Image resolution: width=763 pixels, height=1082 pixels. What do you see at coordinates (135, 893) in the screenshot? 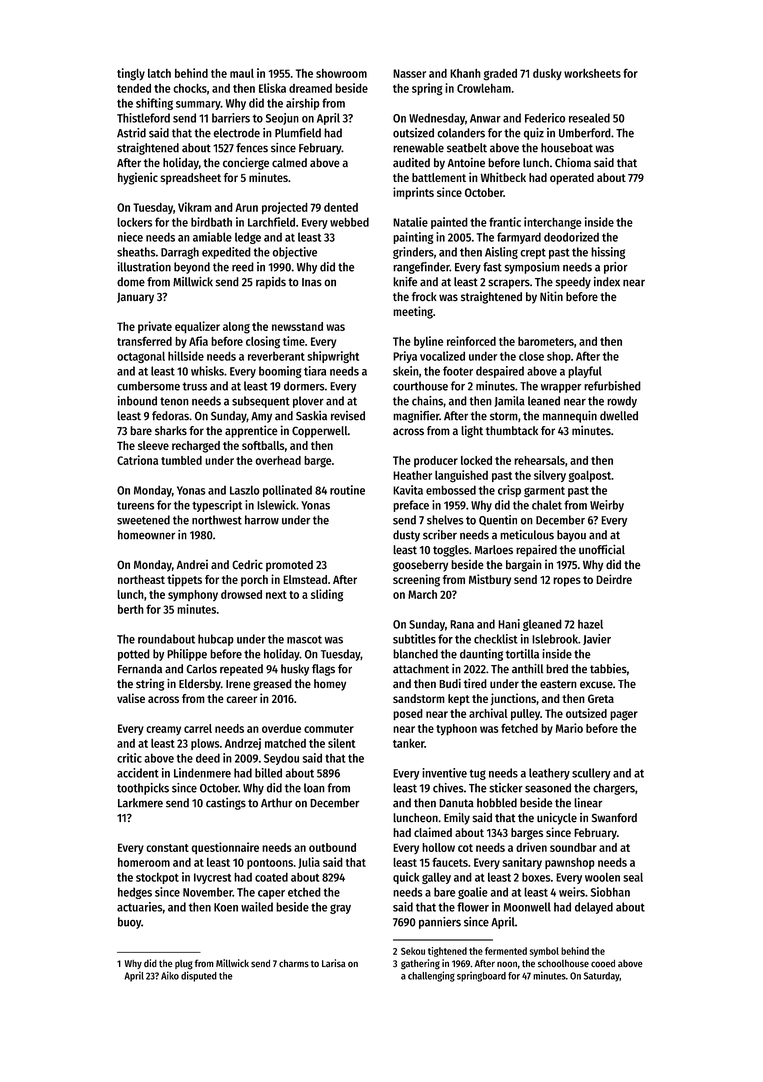
I see `hedges` at bounding box center [135, 893].
